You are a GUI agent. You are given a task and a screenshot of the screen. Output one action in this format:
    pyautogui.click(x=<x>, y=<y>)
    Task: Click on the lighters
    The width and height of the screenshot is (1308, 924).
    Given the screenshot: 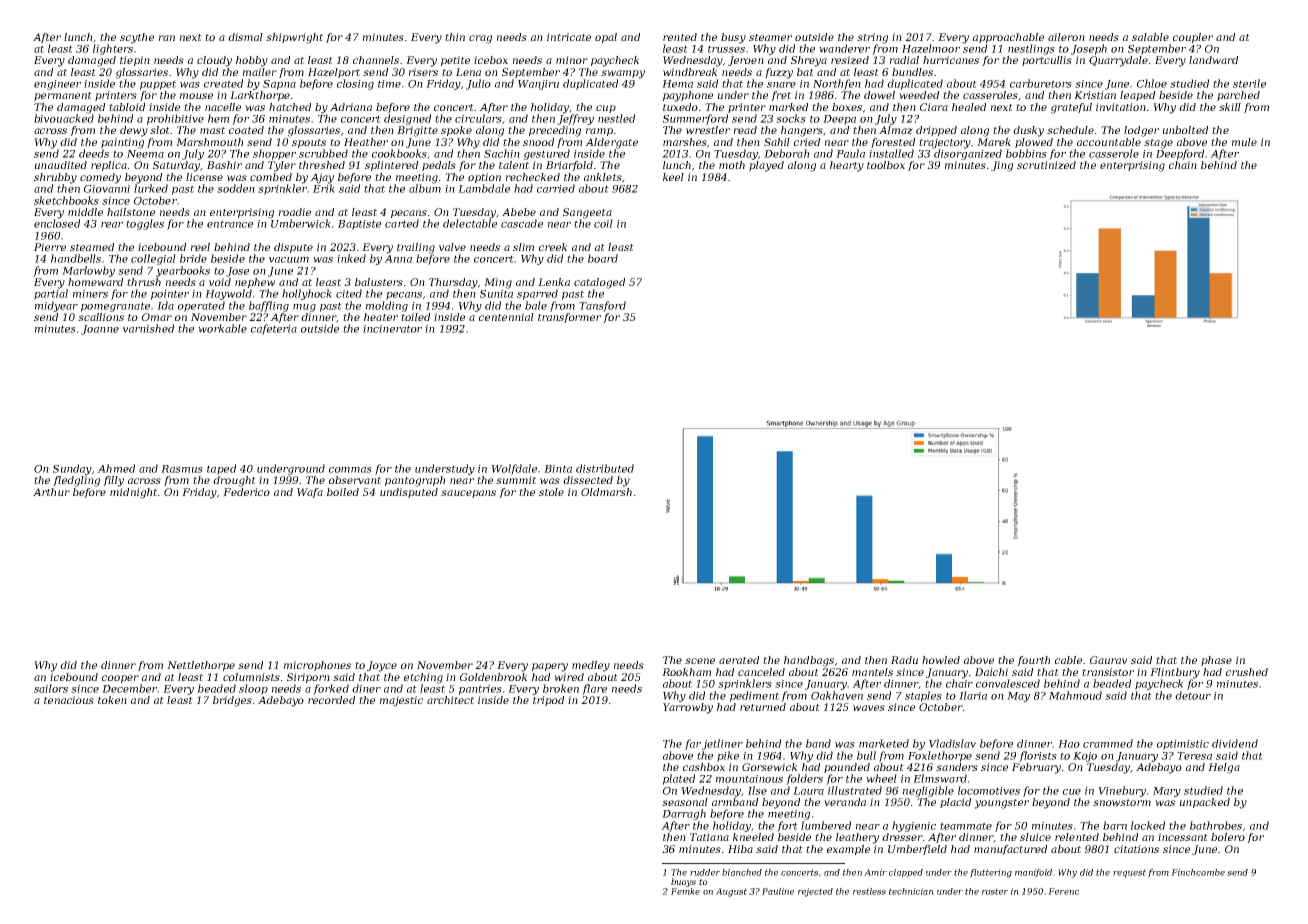 What is the action you would take?
    pyautogui.click(x=113, y=49)
